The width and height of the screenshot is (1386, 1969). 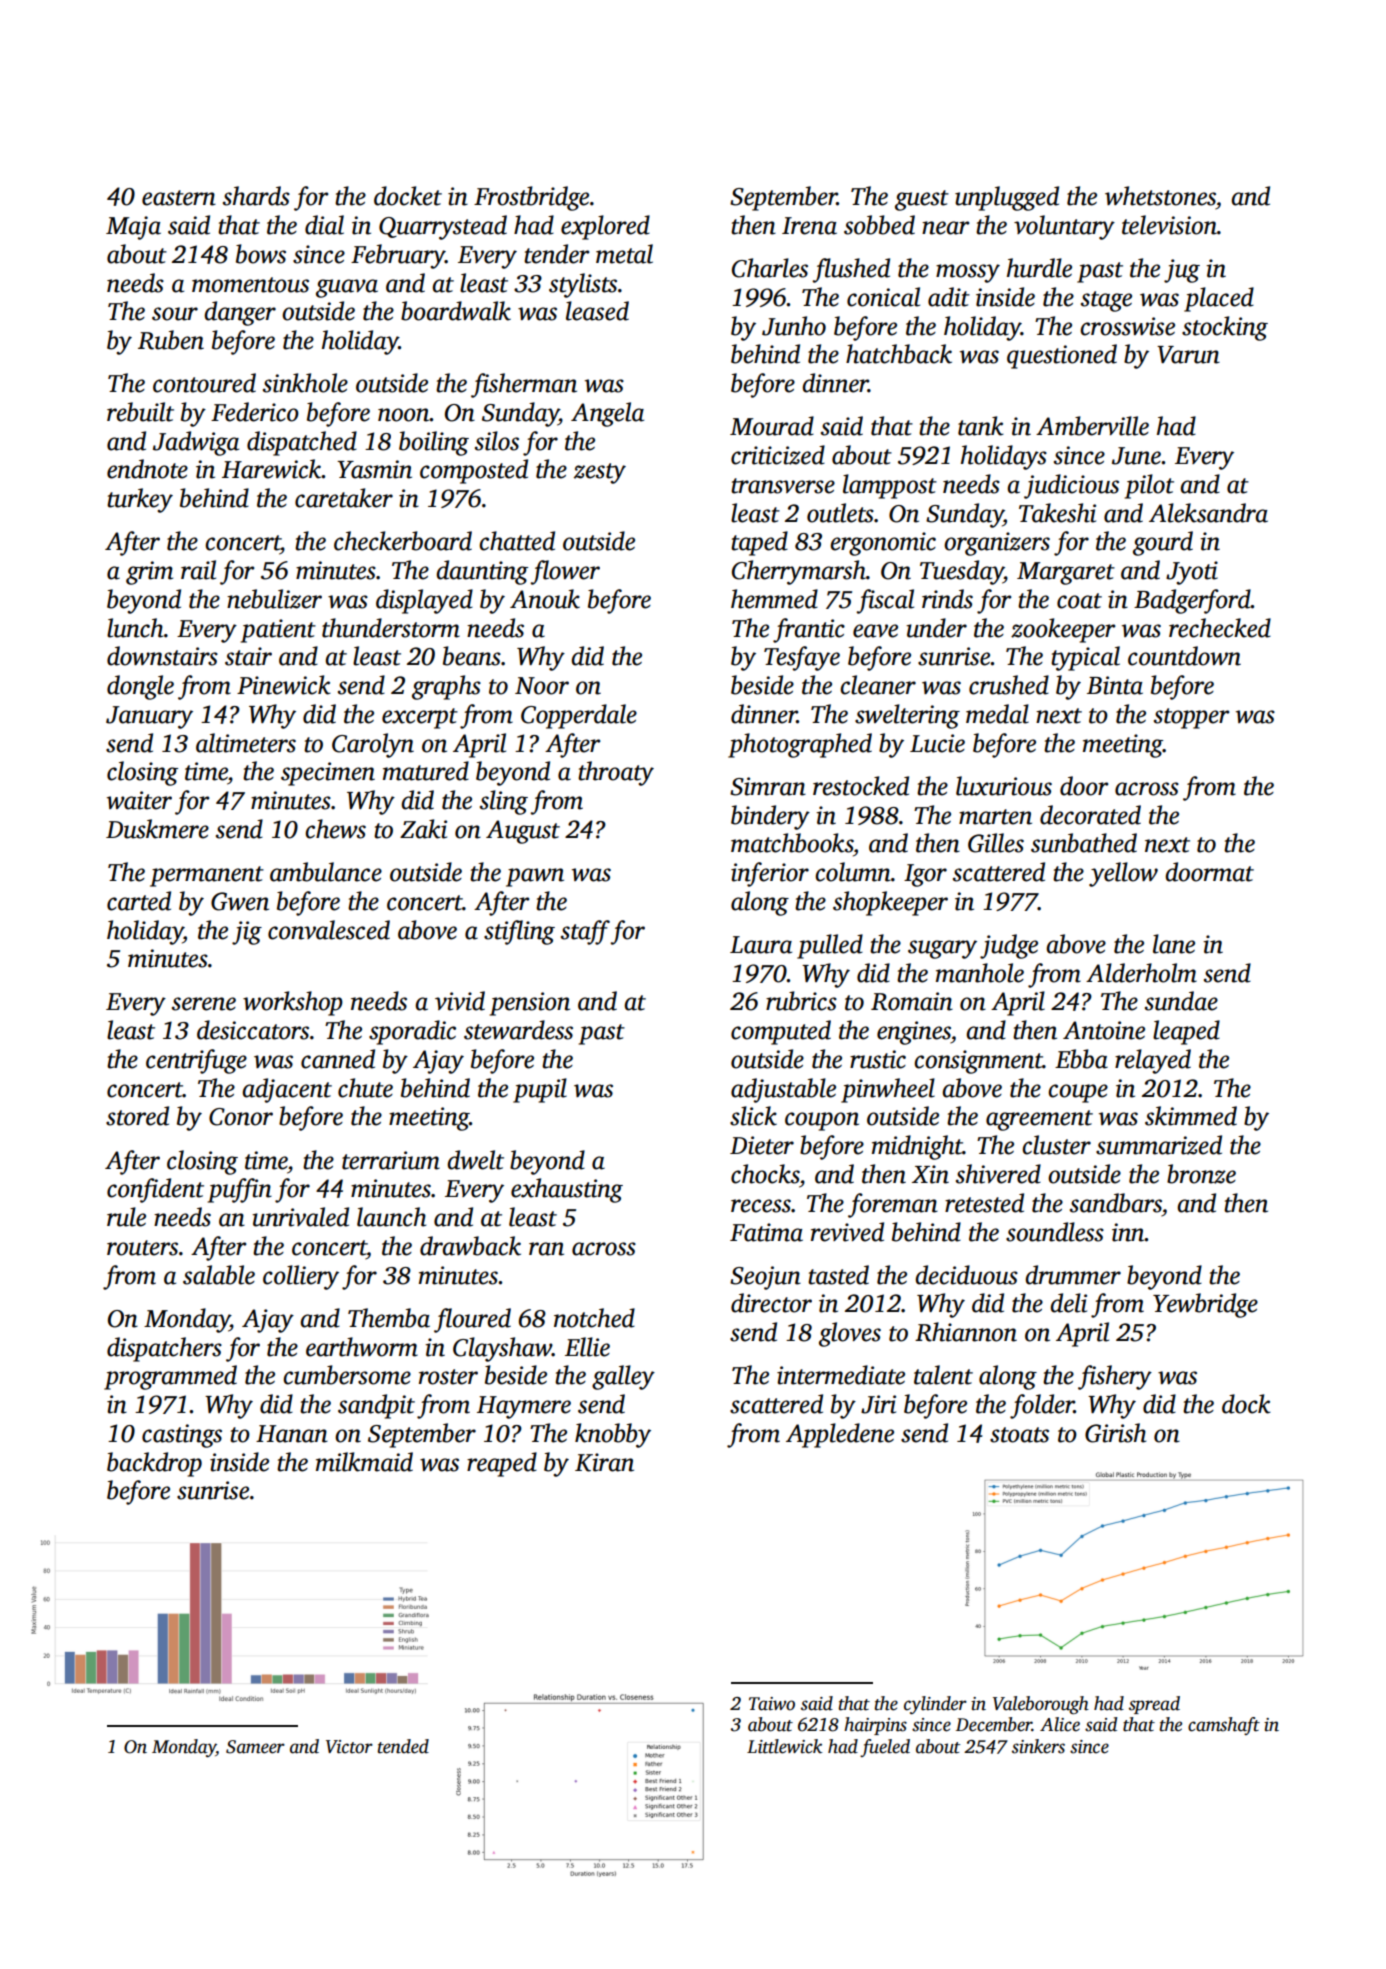 What do you see at coordinates (349, 1747) in the screenshot?
I see `Victor` at bounding box center [349, 1747].
